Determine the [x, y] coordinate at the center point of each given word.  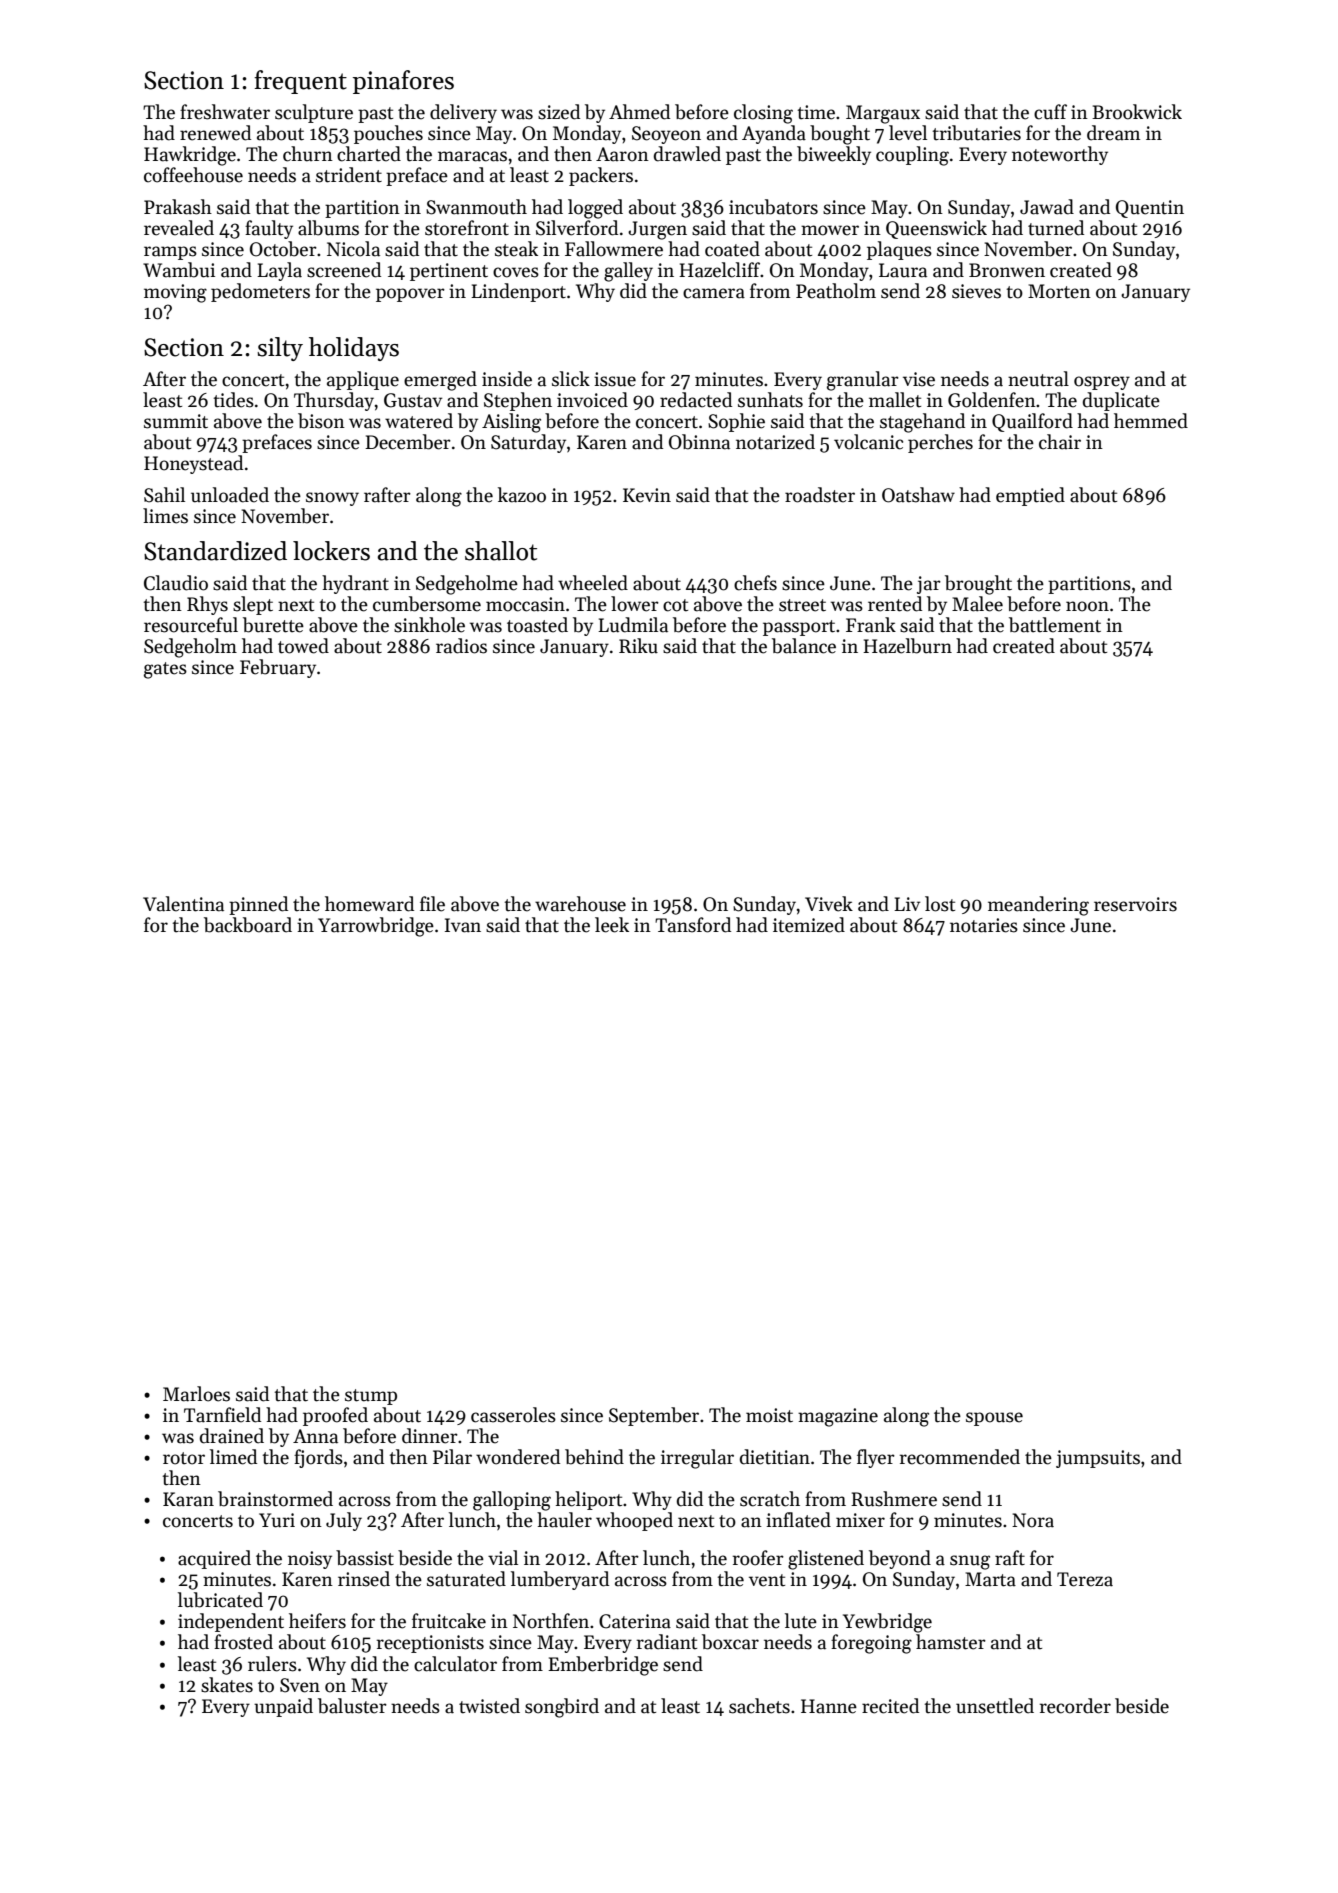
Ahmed [639, 112]
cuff [1050, 112]
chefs [755, 583]
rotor [184, 1458]
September [654, 1416]
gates [165, 670]
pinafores [403, 82]
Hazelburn [907, 646]
